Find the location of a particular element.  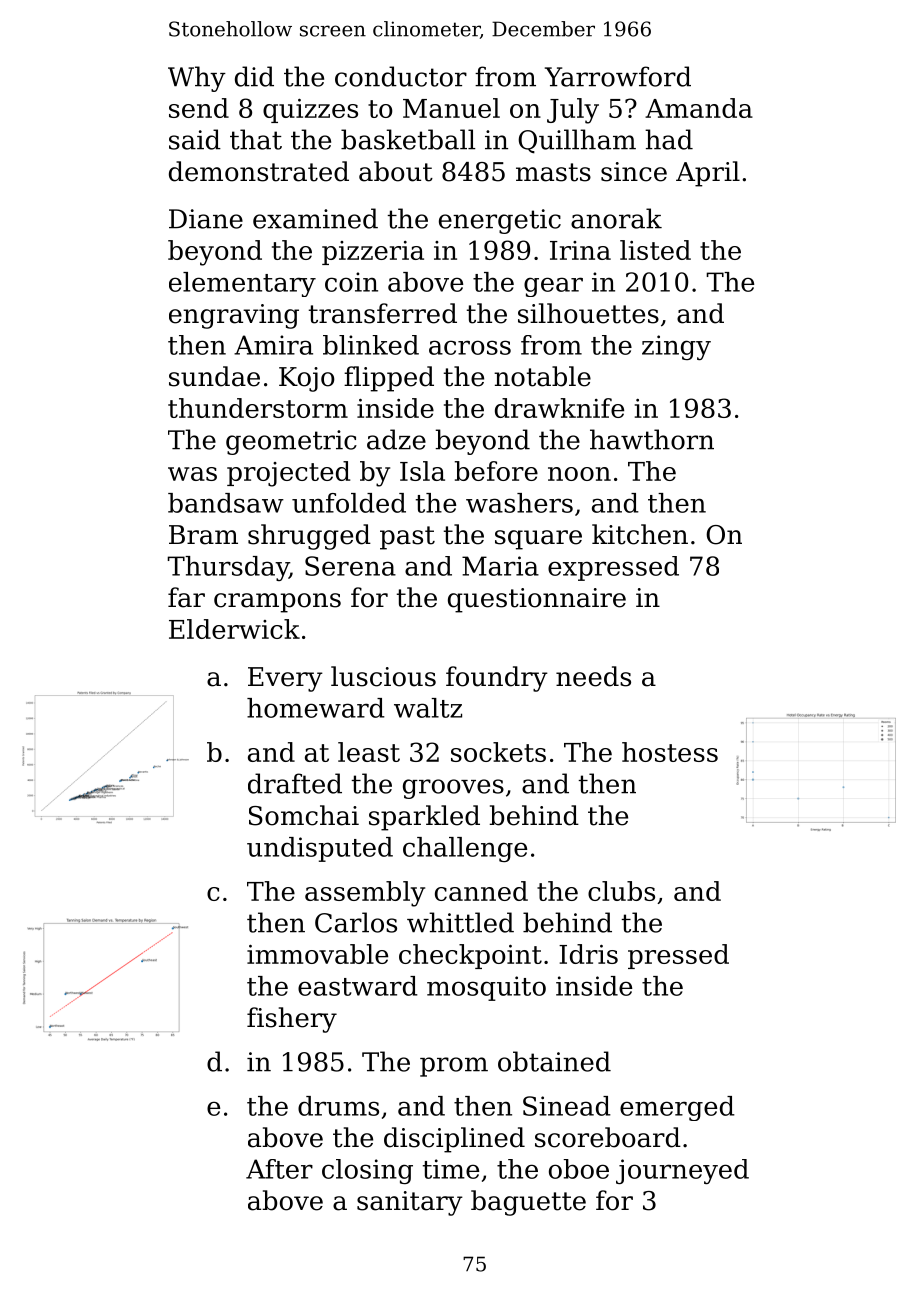

hostess is located at coordinates (670, 752).
